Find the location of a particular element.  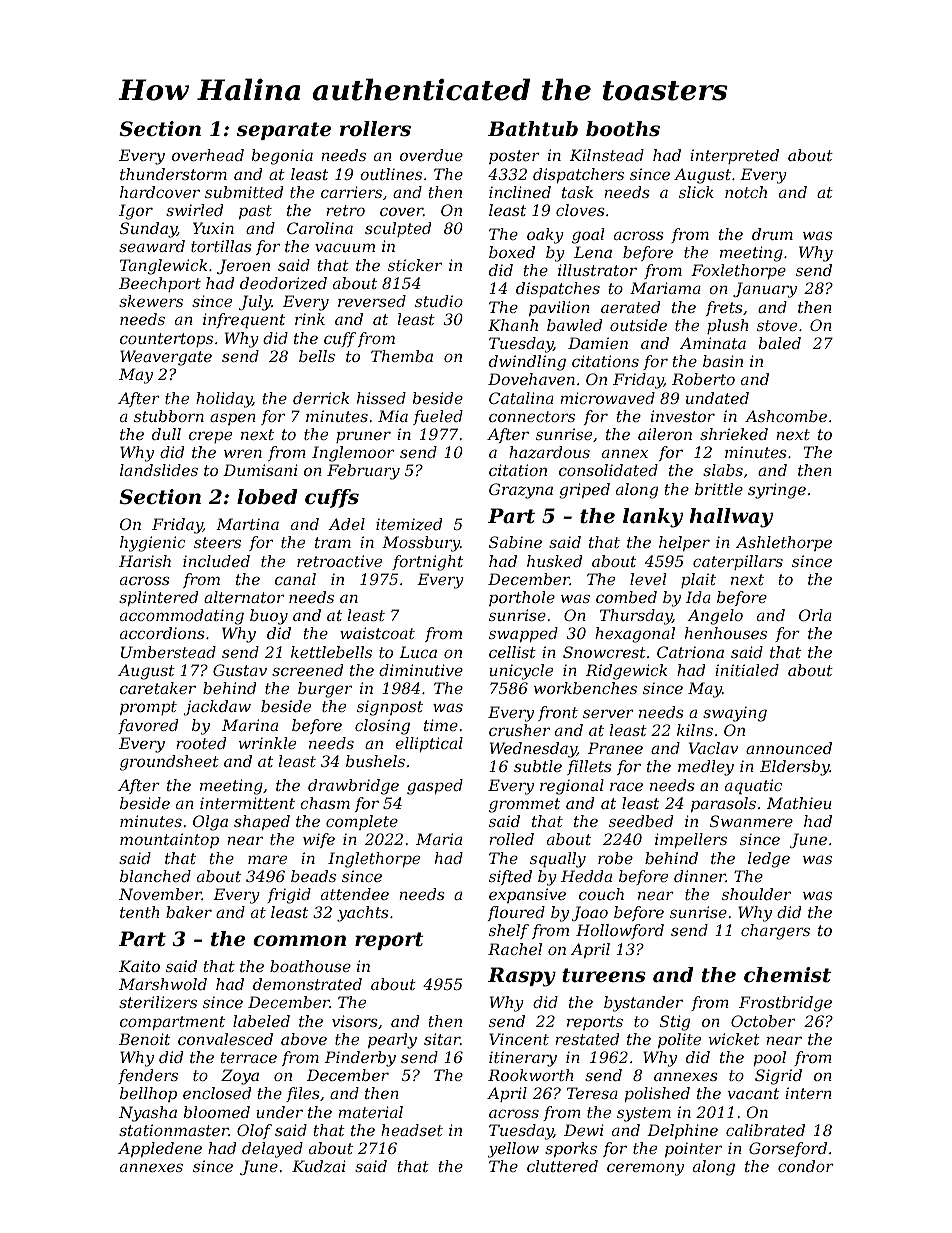

Catriona is located at coordinates (690, 652).
